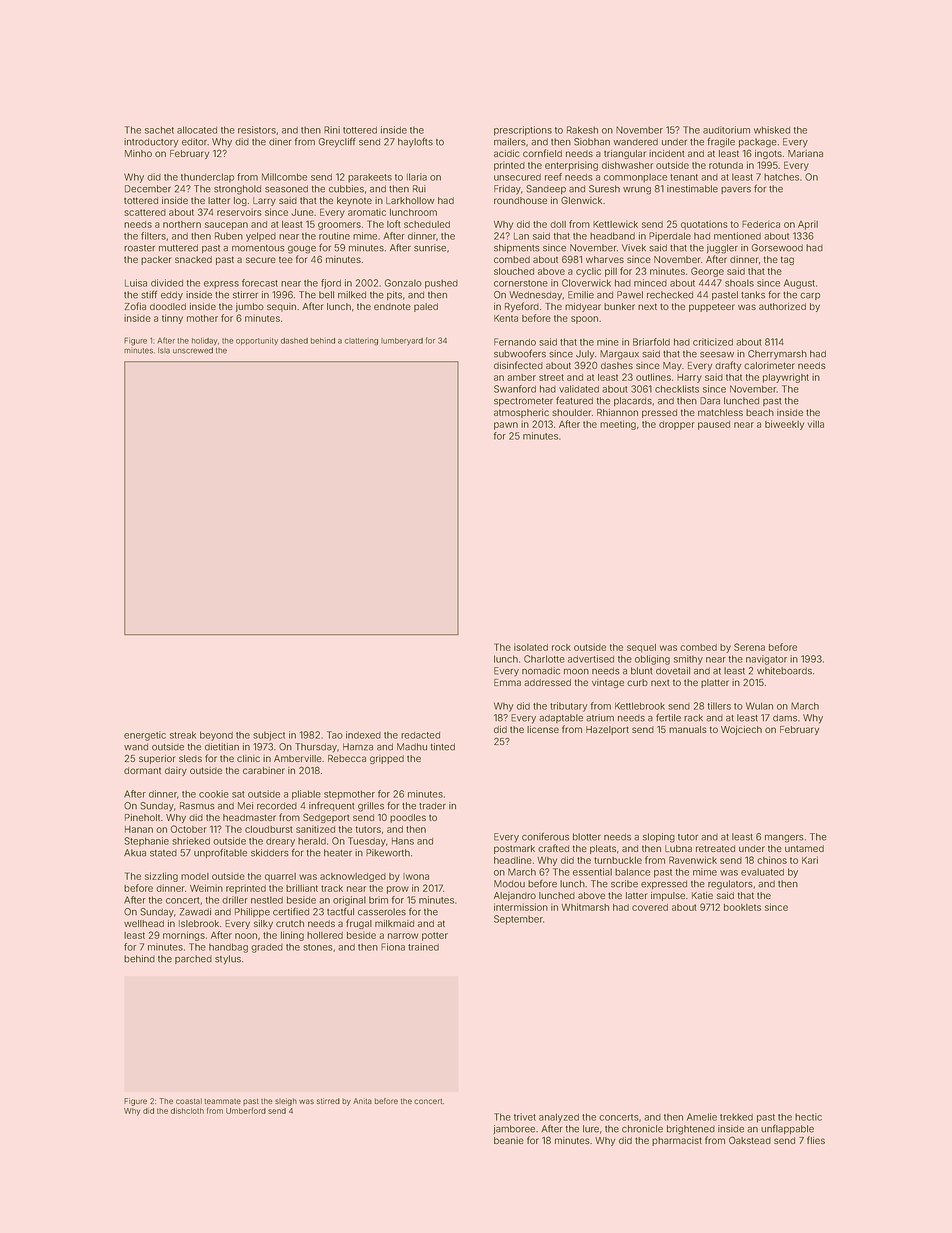  I want to click on nomadic, so click(541, 671).
